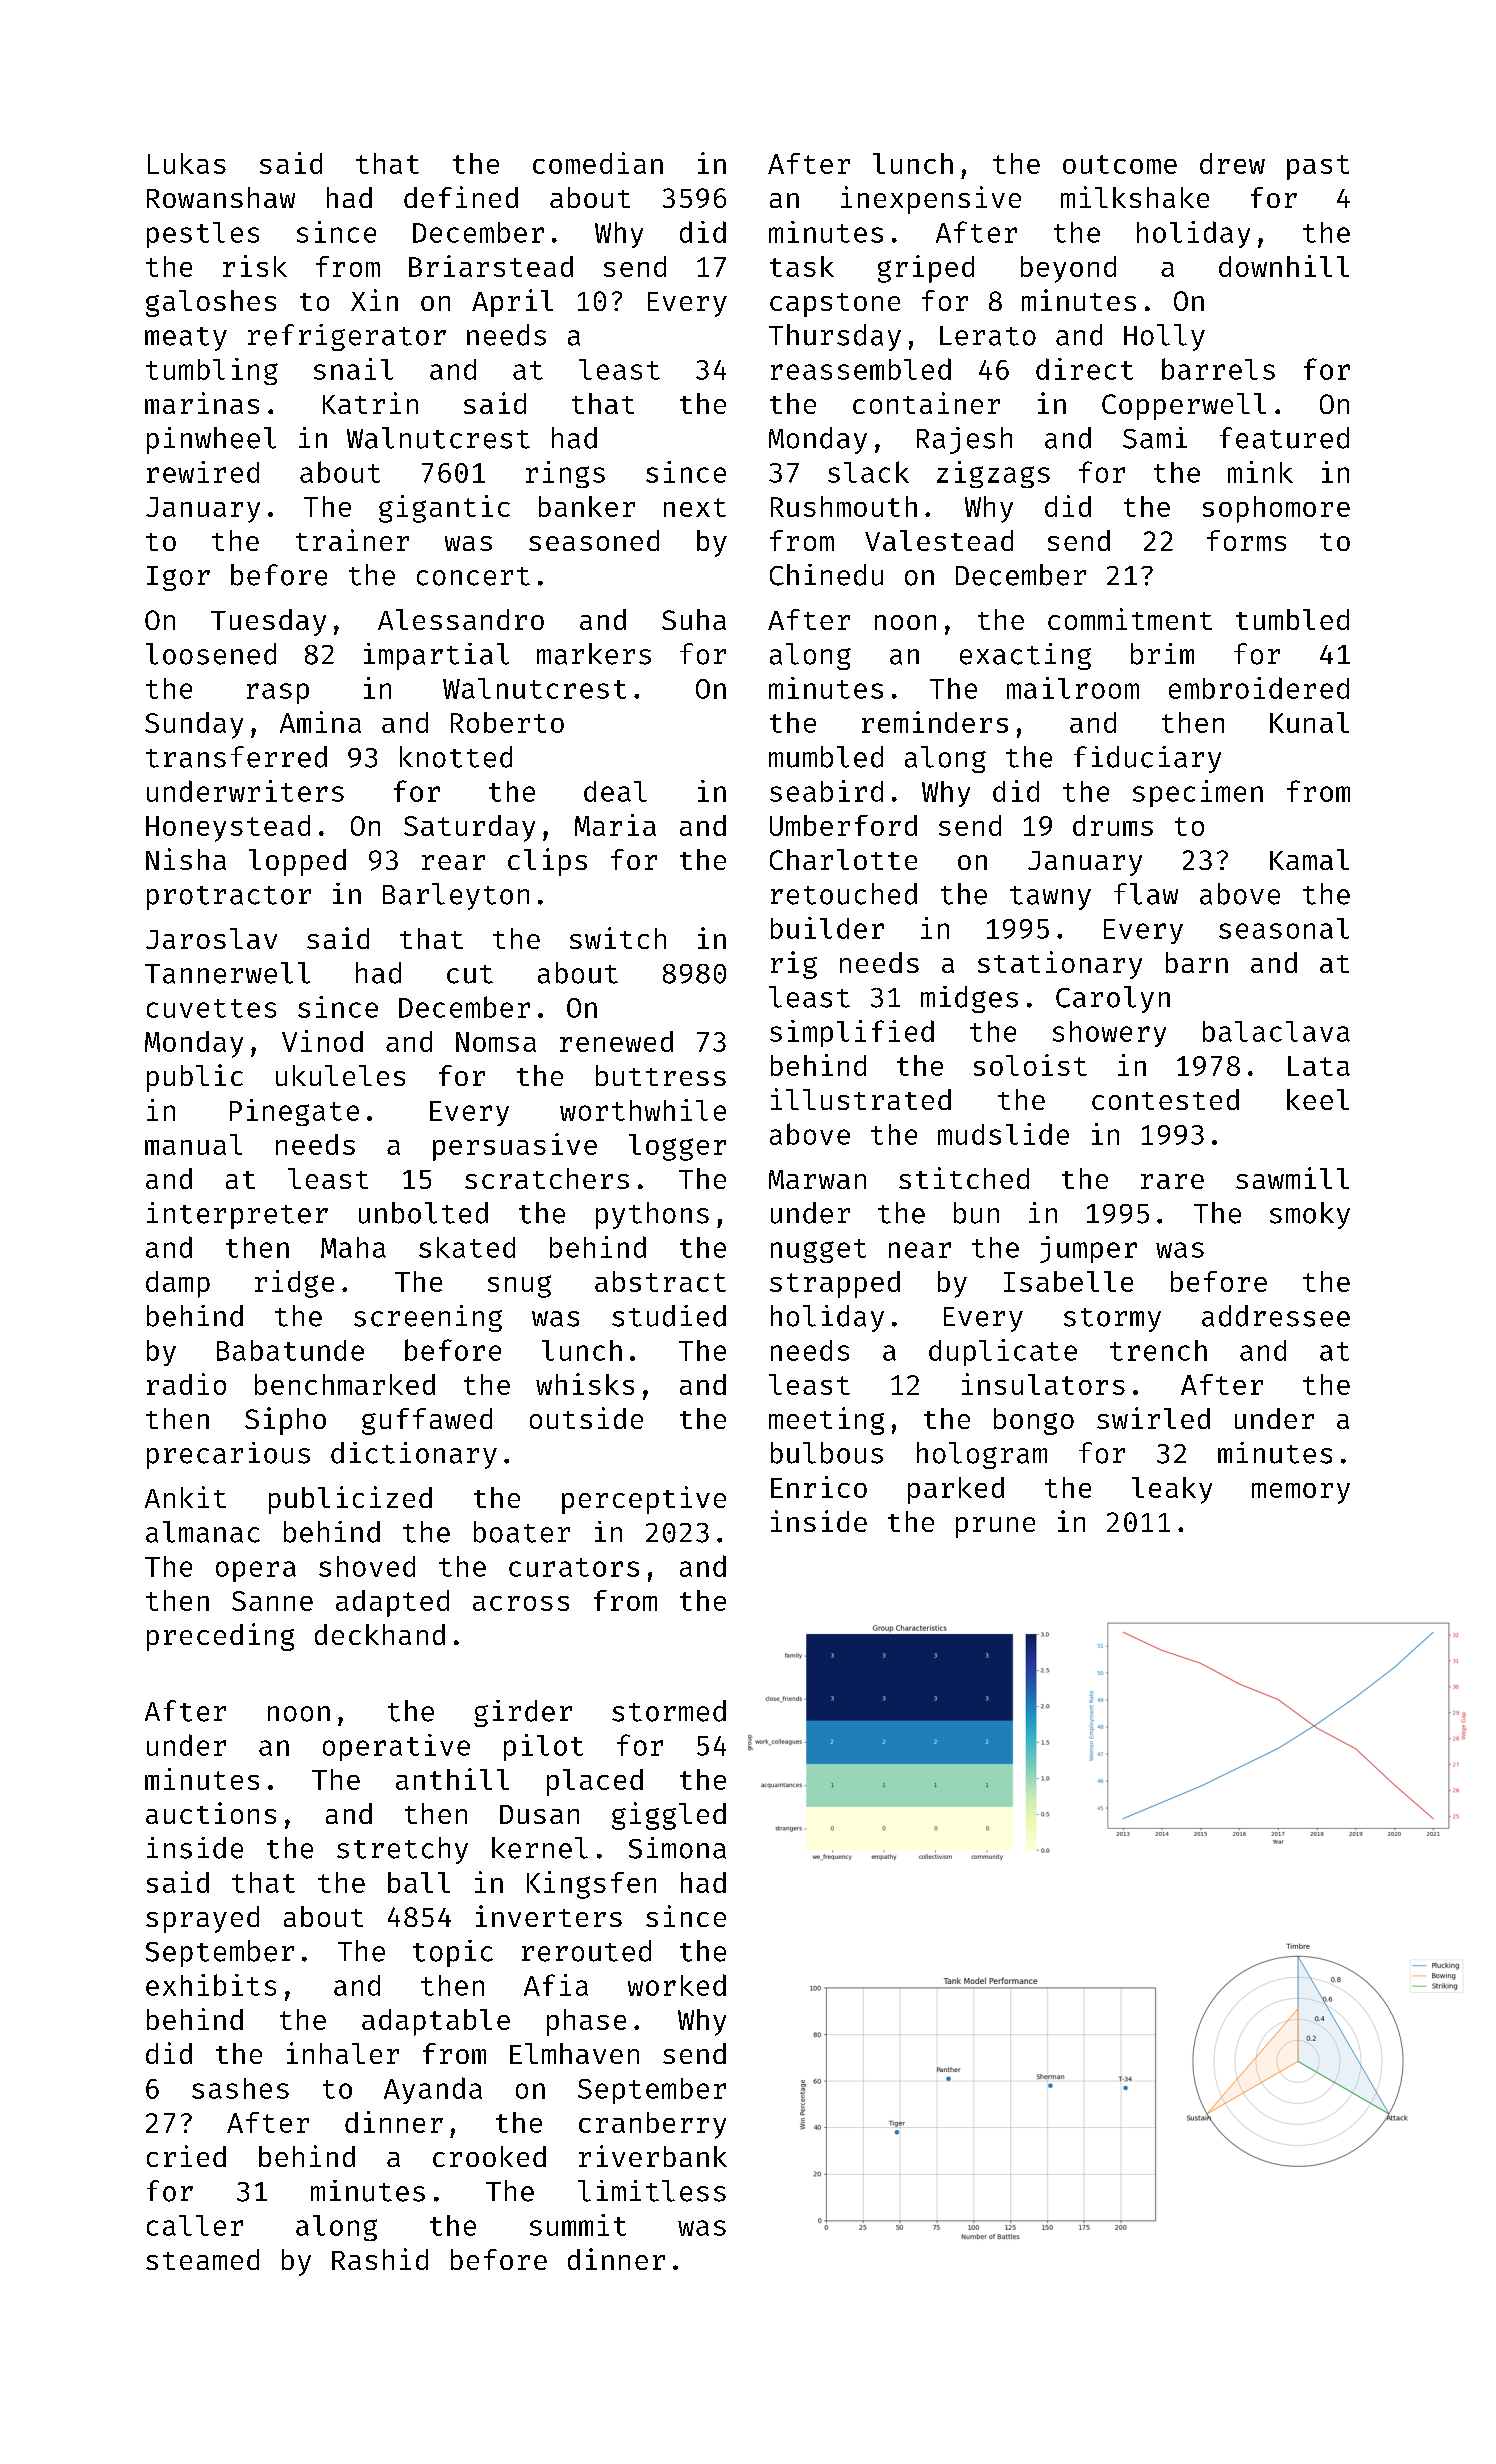 The height and width of the screenshot is (2464, 1496). What do you see at coordinates (1172, 1490) in the screenshot?
I see `leaky` at bounding box center [1172, 1490].
